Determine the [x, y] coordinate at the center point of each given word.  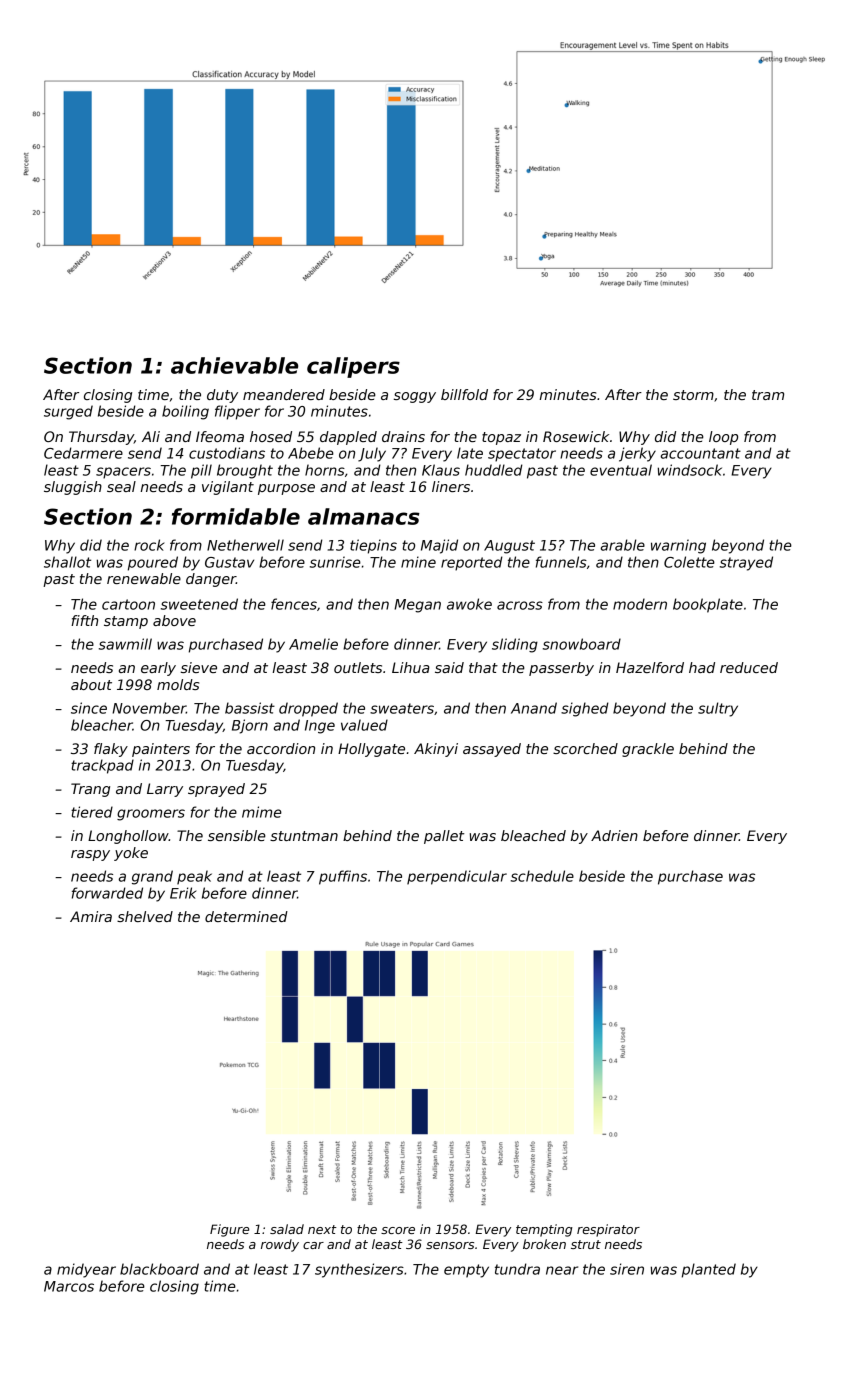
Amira [91, 916]
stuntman [304, 836]
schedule [542, 876]
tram [768, 395]
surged [68, 412]
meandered [284, 394]
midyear [86, 1270]
